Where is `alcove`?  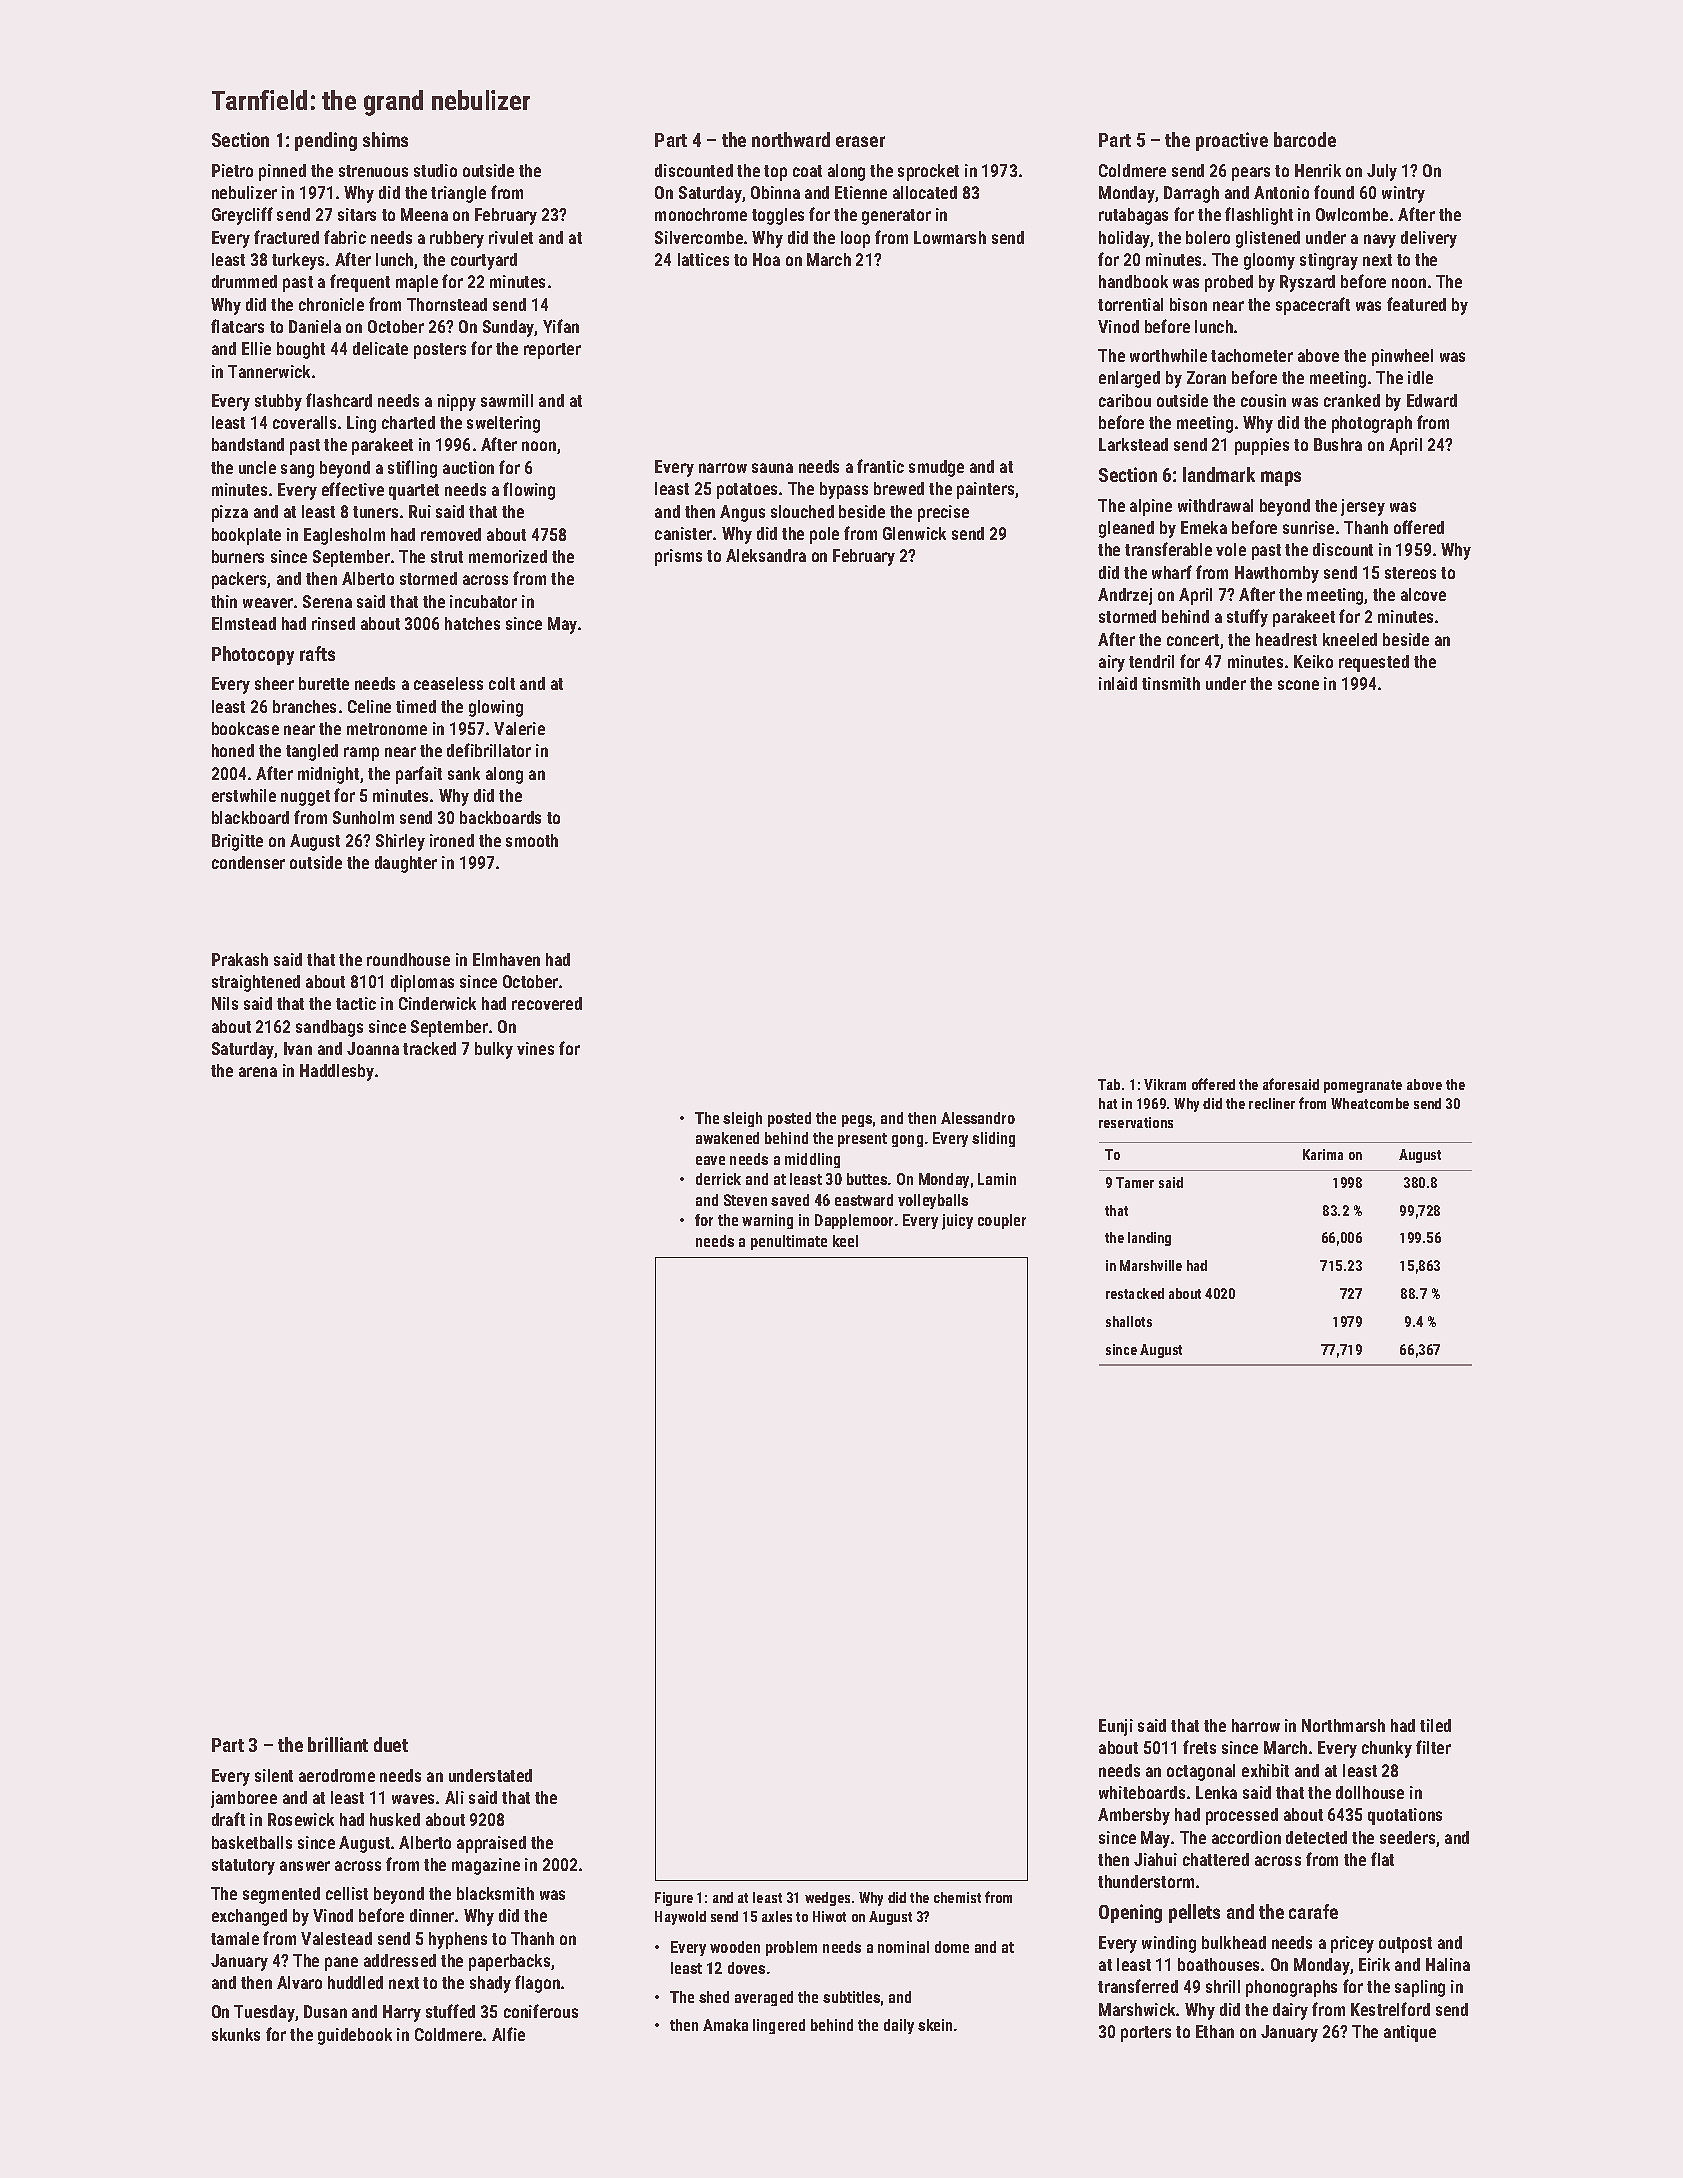 alcove is located at coordinates (1423, 594).
